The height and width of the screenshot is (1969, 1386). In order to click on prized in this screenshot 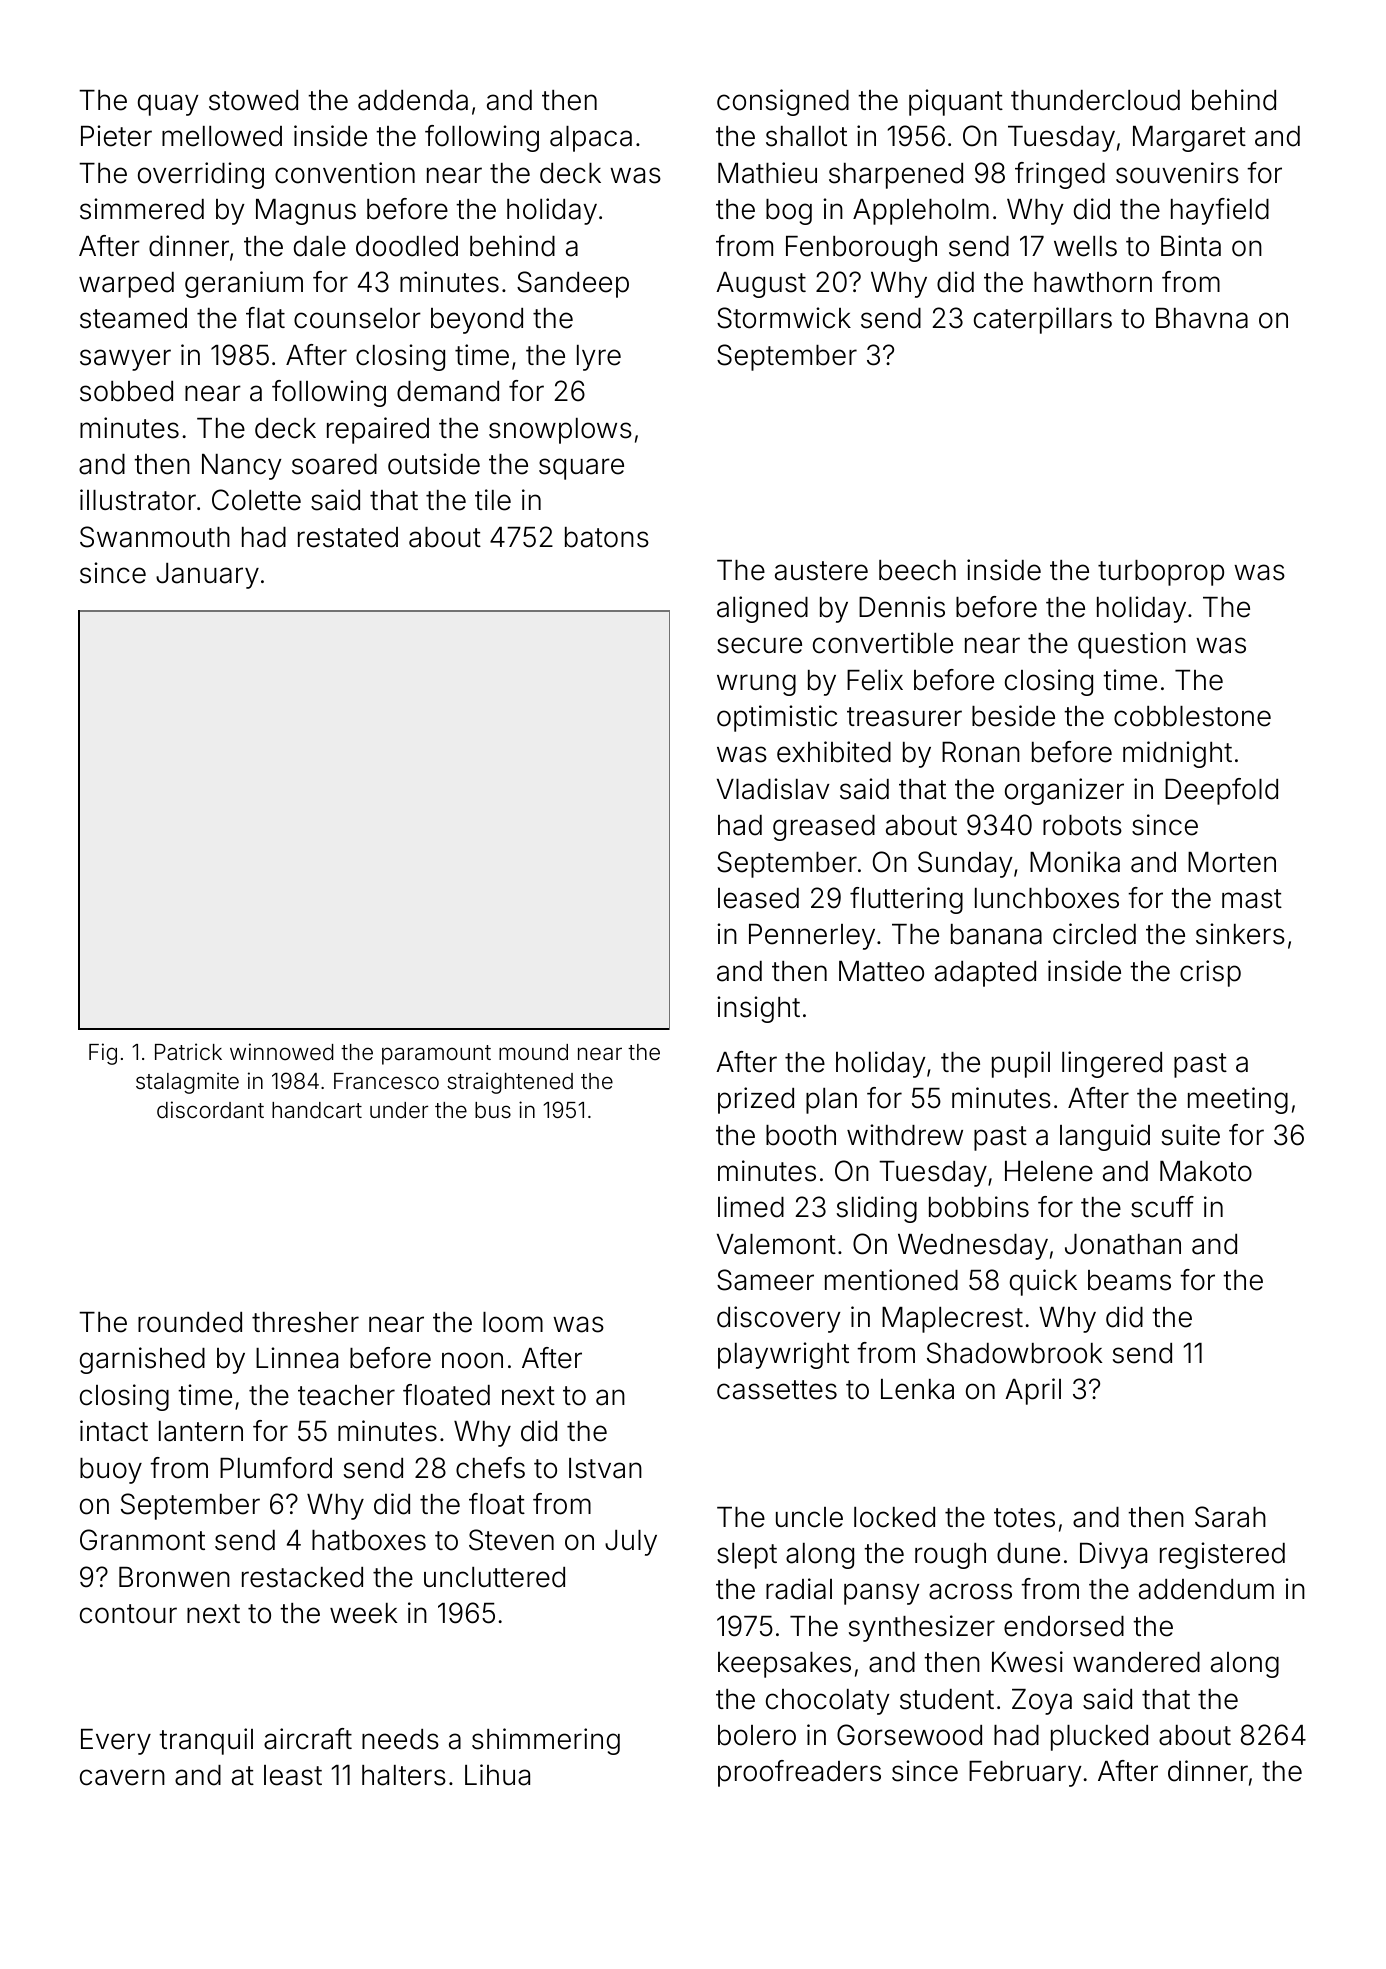, I will do `click(756, 1100)`.
